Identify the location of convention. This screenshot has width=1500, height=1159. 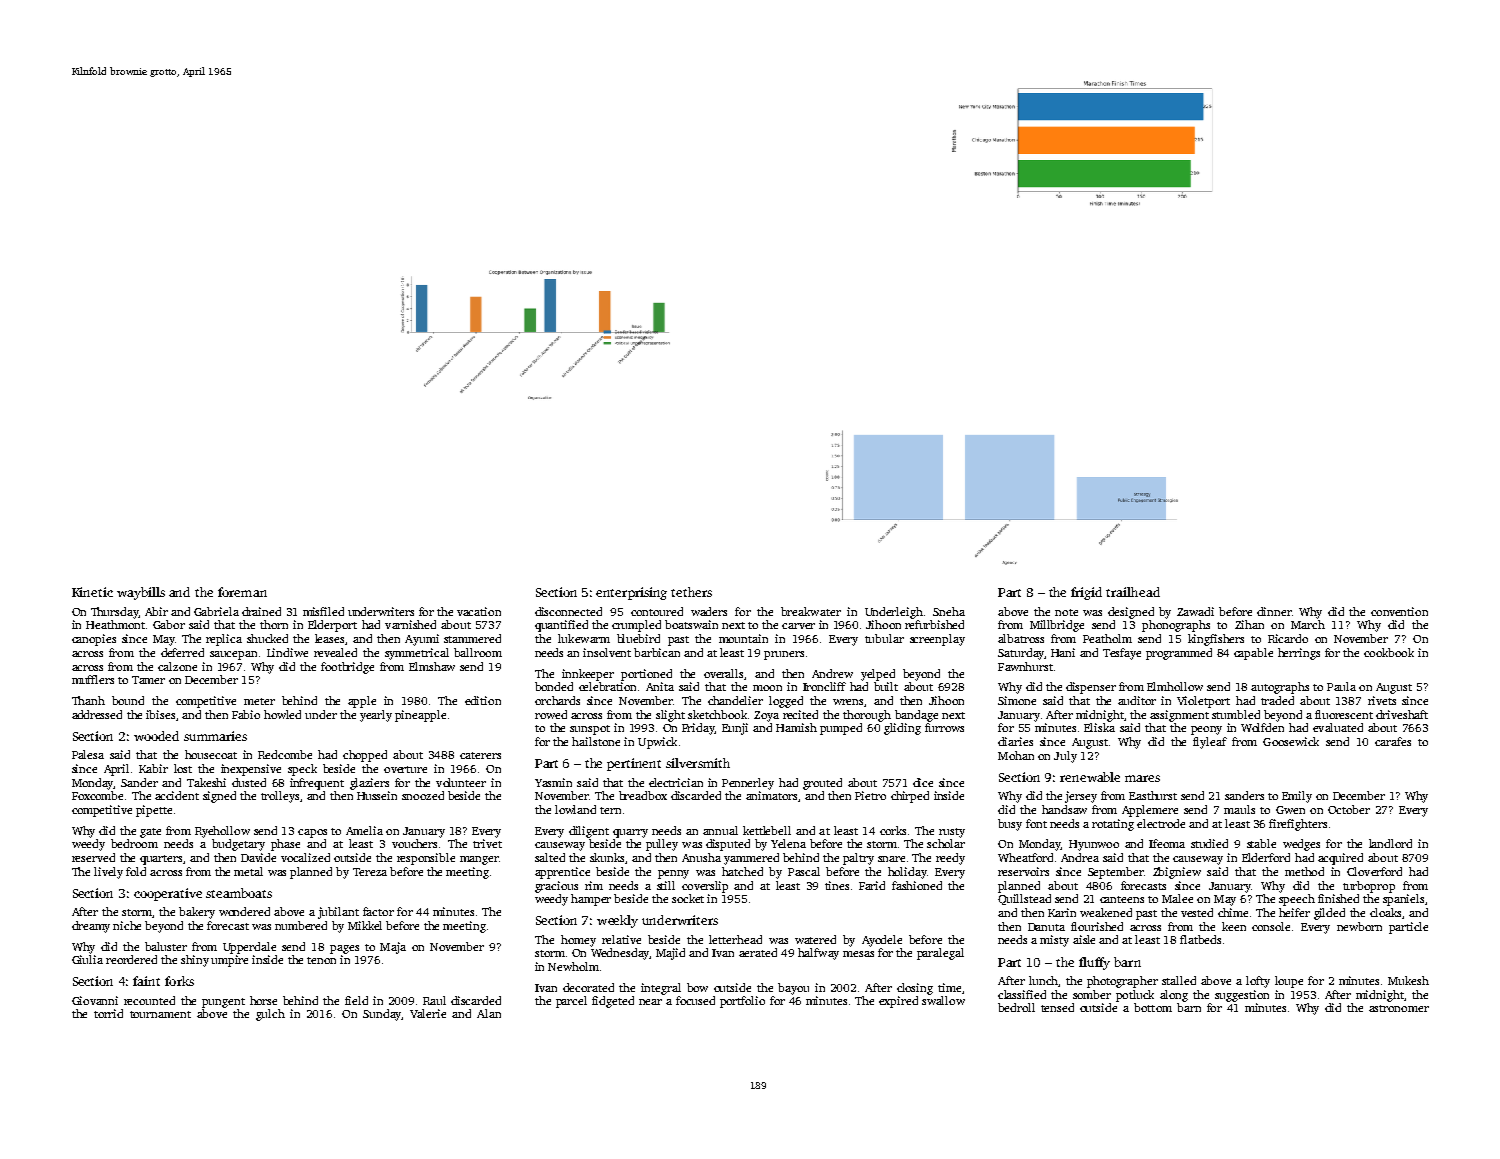
(1399, 611).
